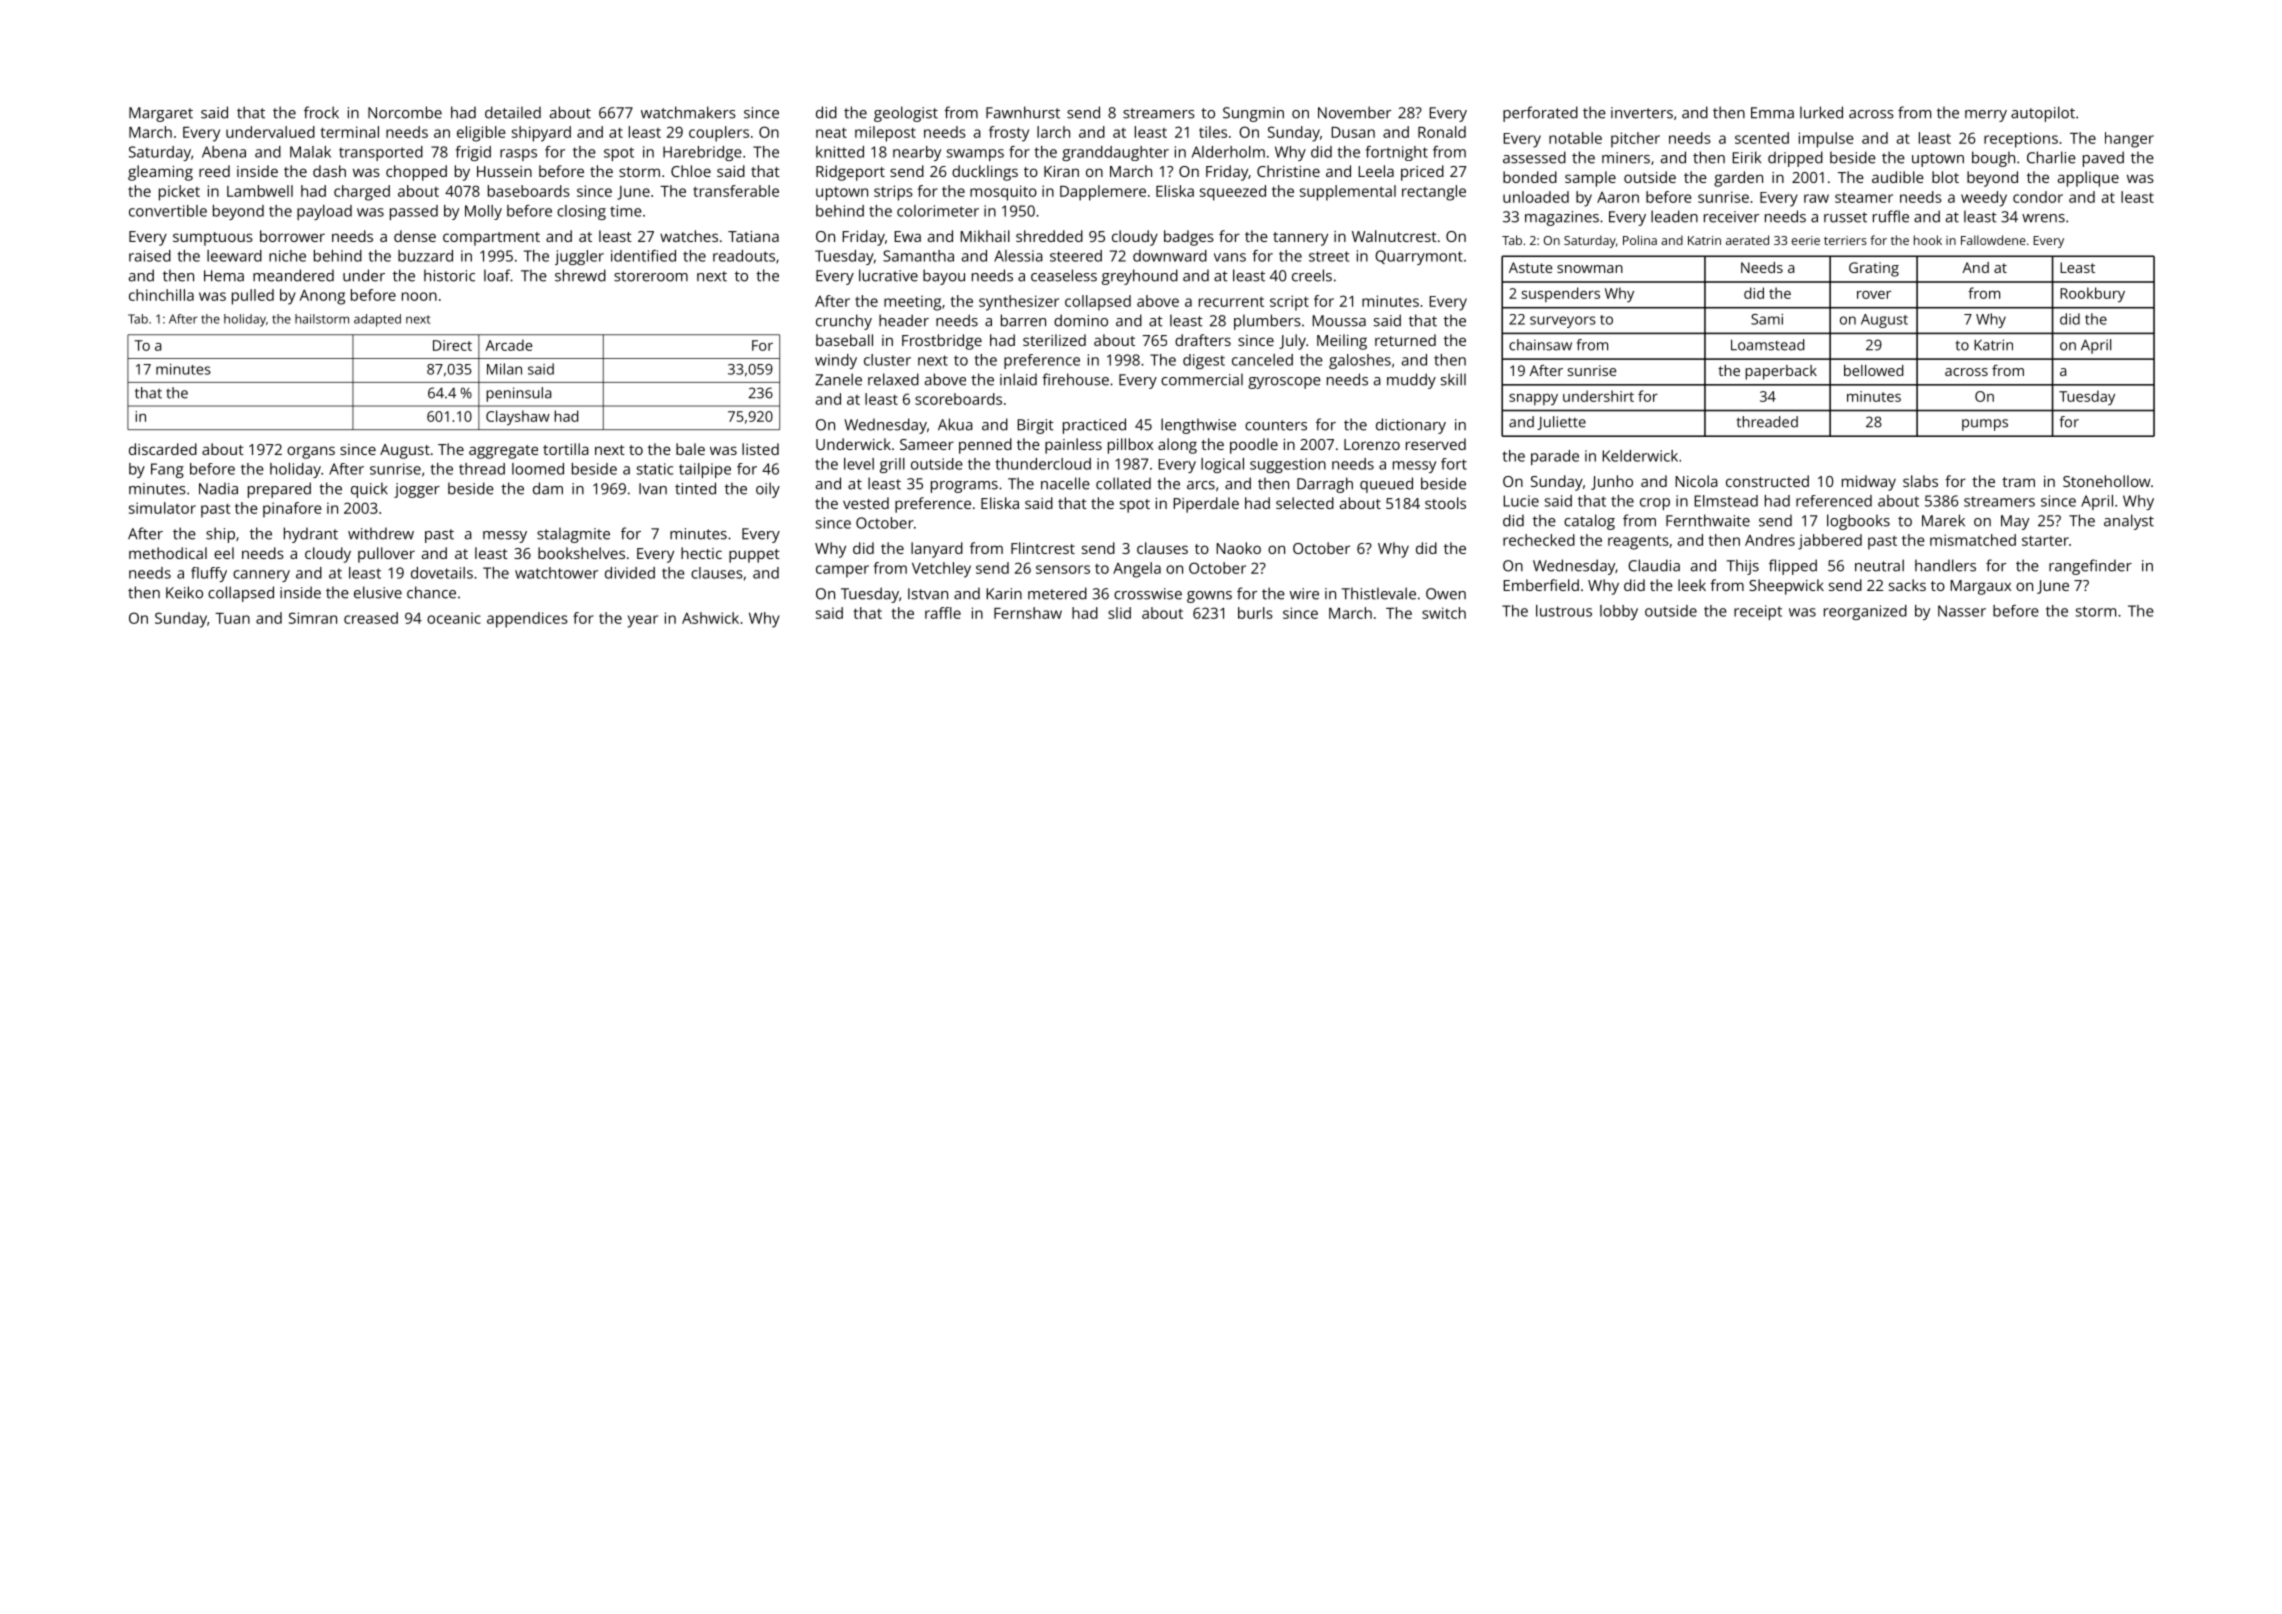 The image size is (2282, 1614). What do you see at coordinates (2090, 567) in the page?
I see `rangefinder` at bounding box center [2090, 567].
